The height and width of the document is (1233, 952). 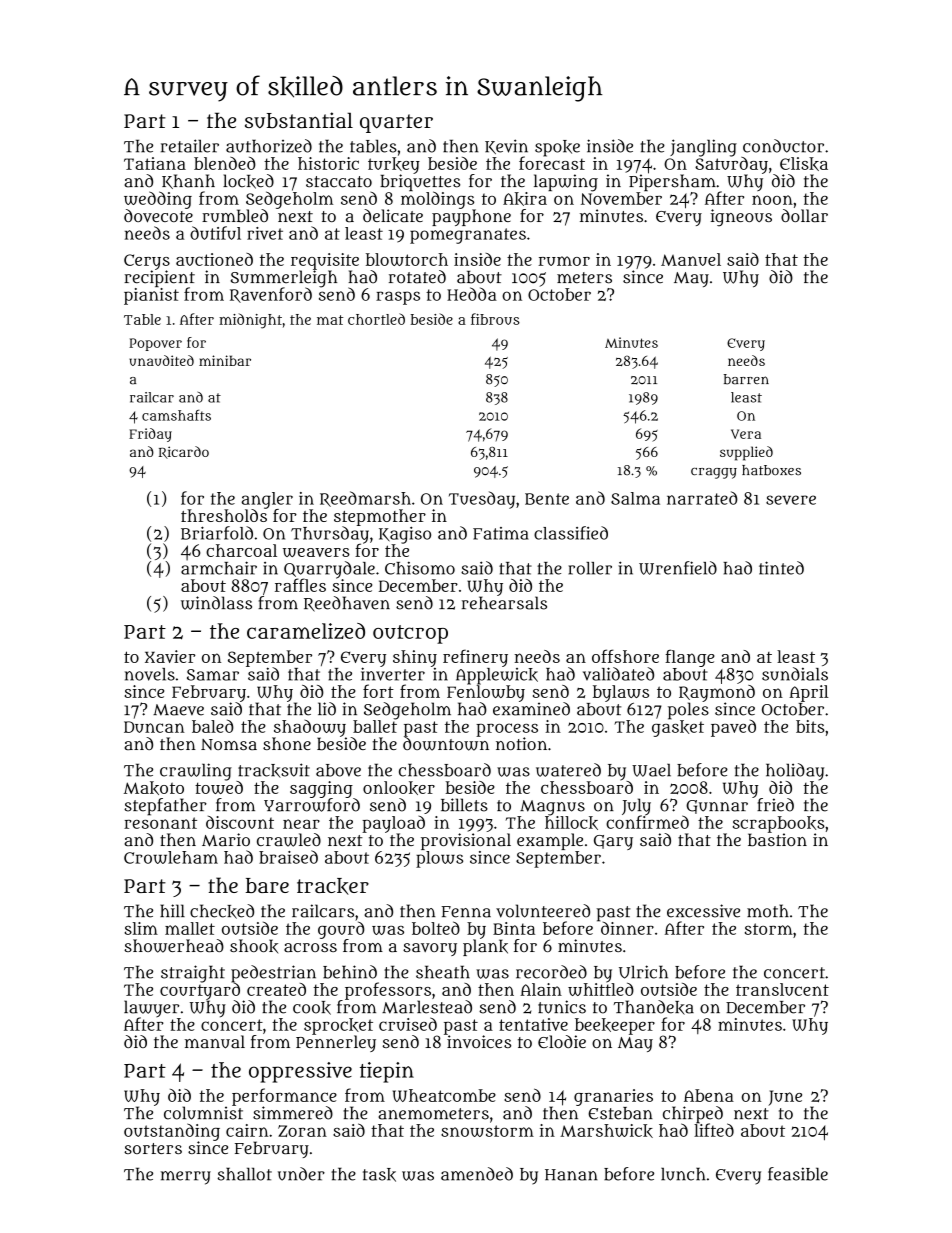 What do you see at coordinates (571, 1175) in the document?
I see `Hanan` at bounding box center [571, 1175].
